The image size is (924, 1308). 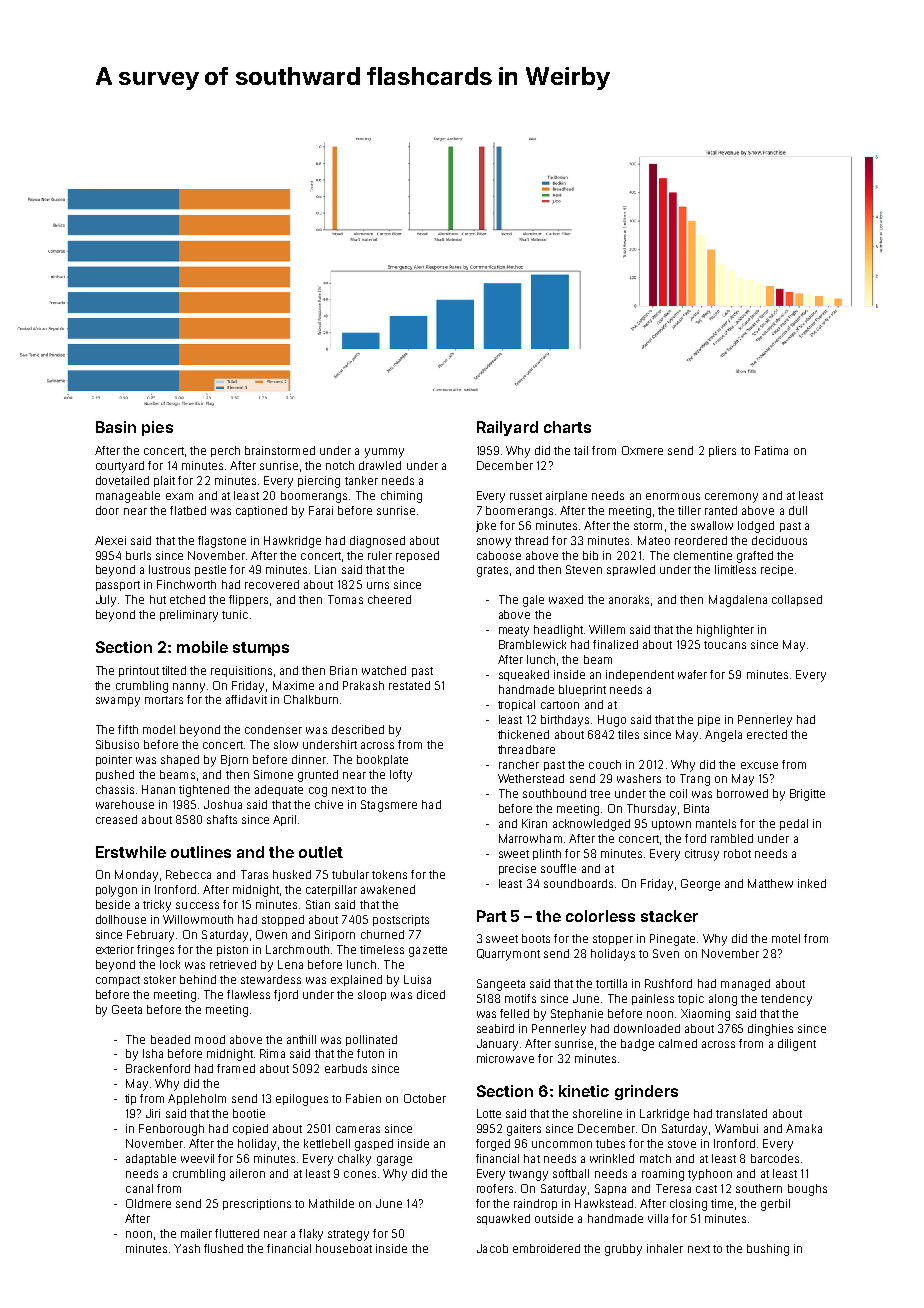 What do you see at coordinates (507, 428) in the page?
I see `Railyard` at bounding box center [507, 428].
